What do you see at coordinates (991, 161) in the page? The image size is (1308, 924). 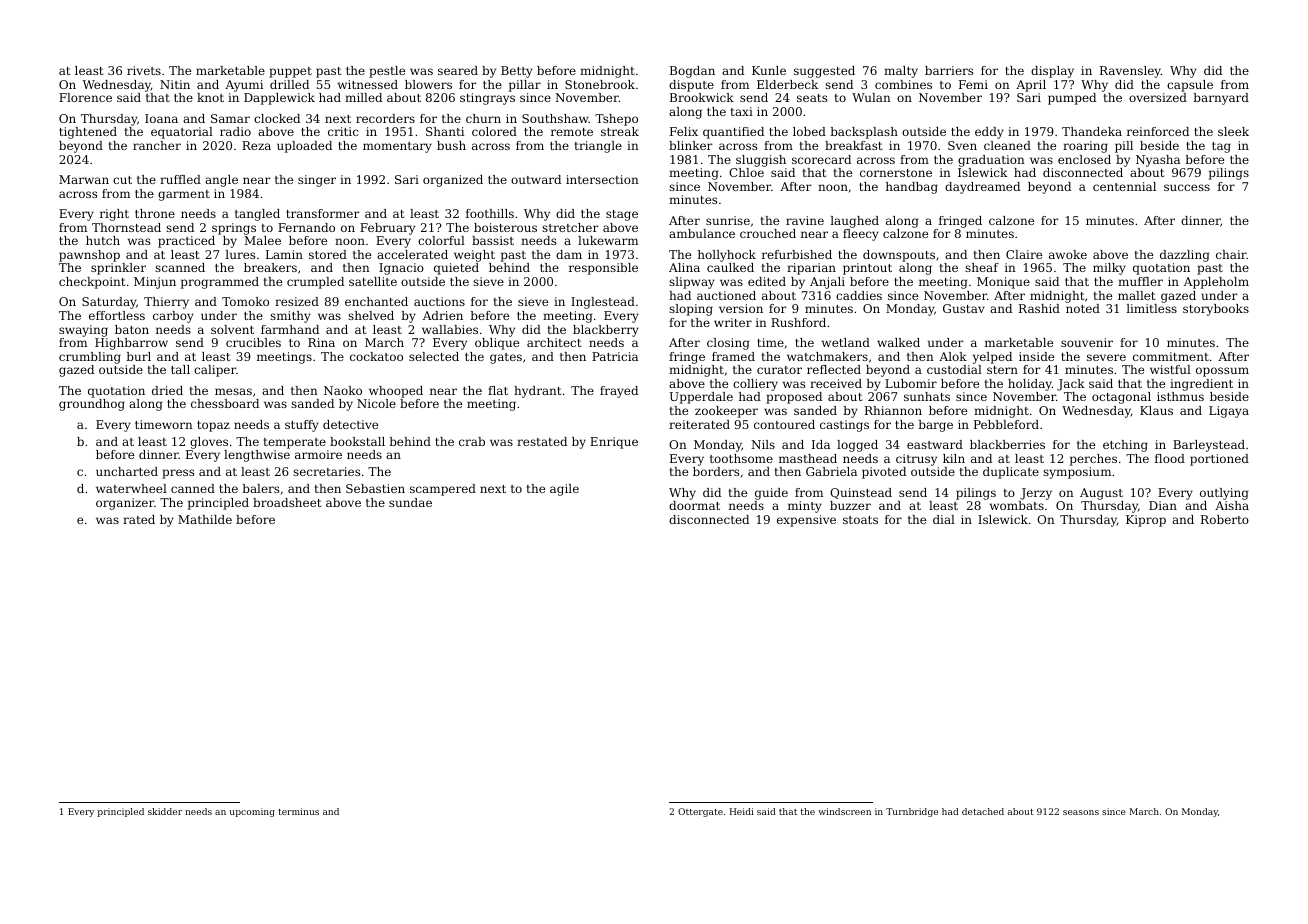 I see `graduation` at bounding box center [991, 161].
